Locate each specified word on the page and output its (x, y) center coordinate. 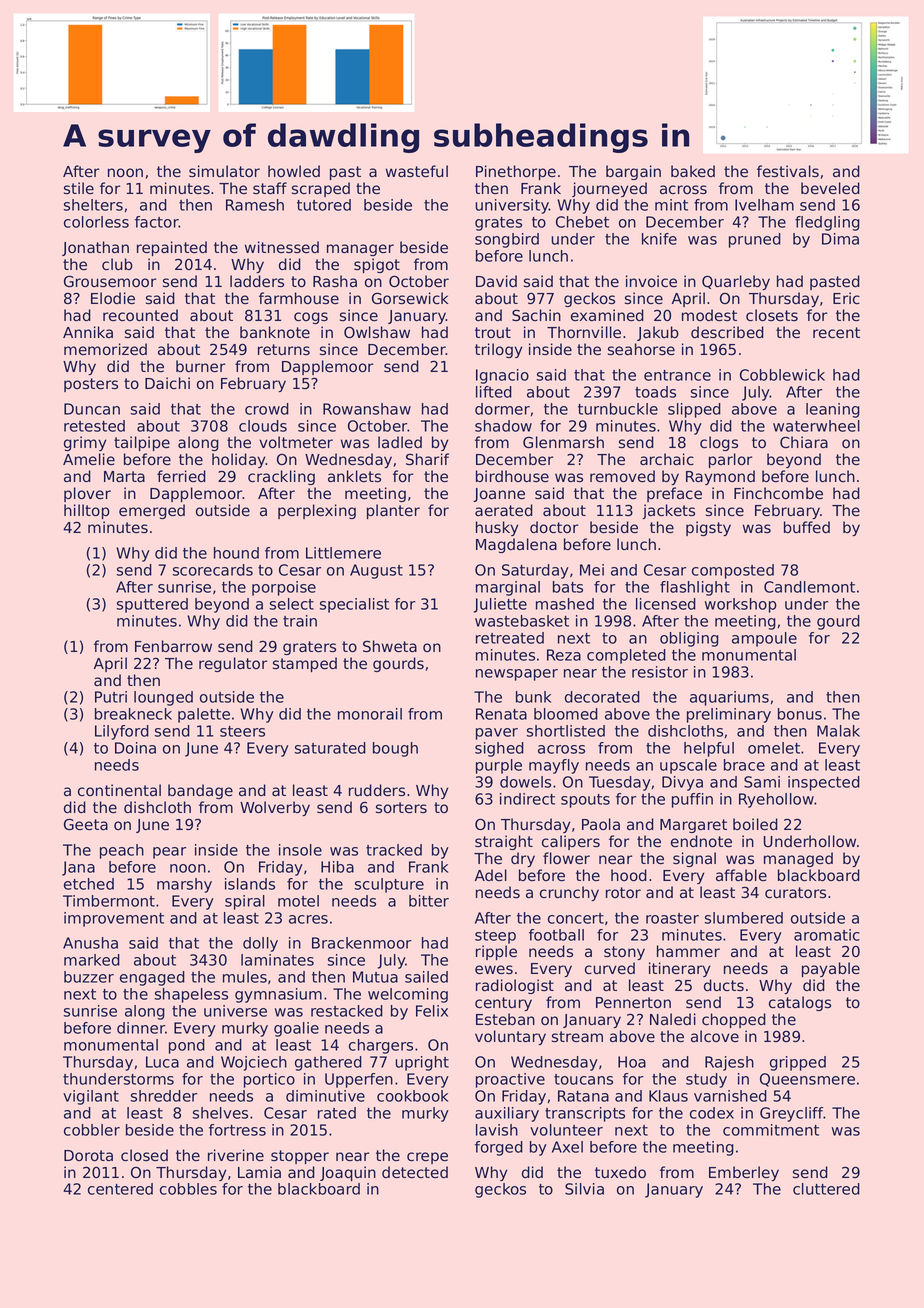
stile (79, 188)
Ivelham (764, 205)
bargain (633, 172)
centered (120, 1189)
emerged (152, 511)
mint (671, 205)
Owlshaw (377, 332)
